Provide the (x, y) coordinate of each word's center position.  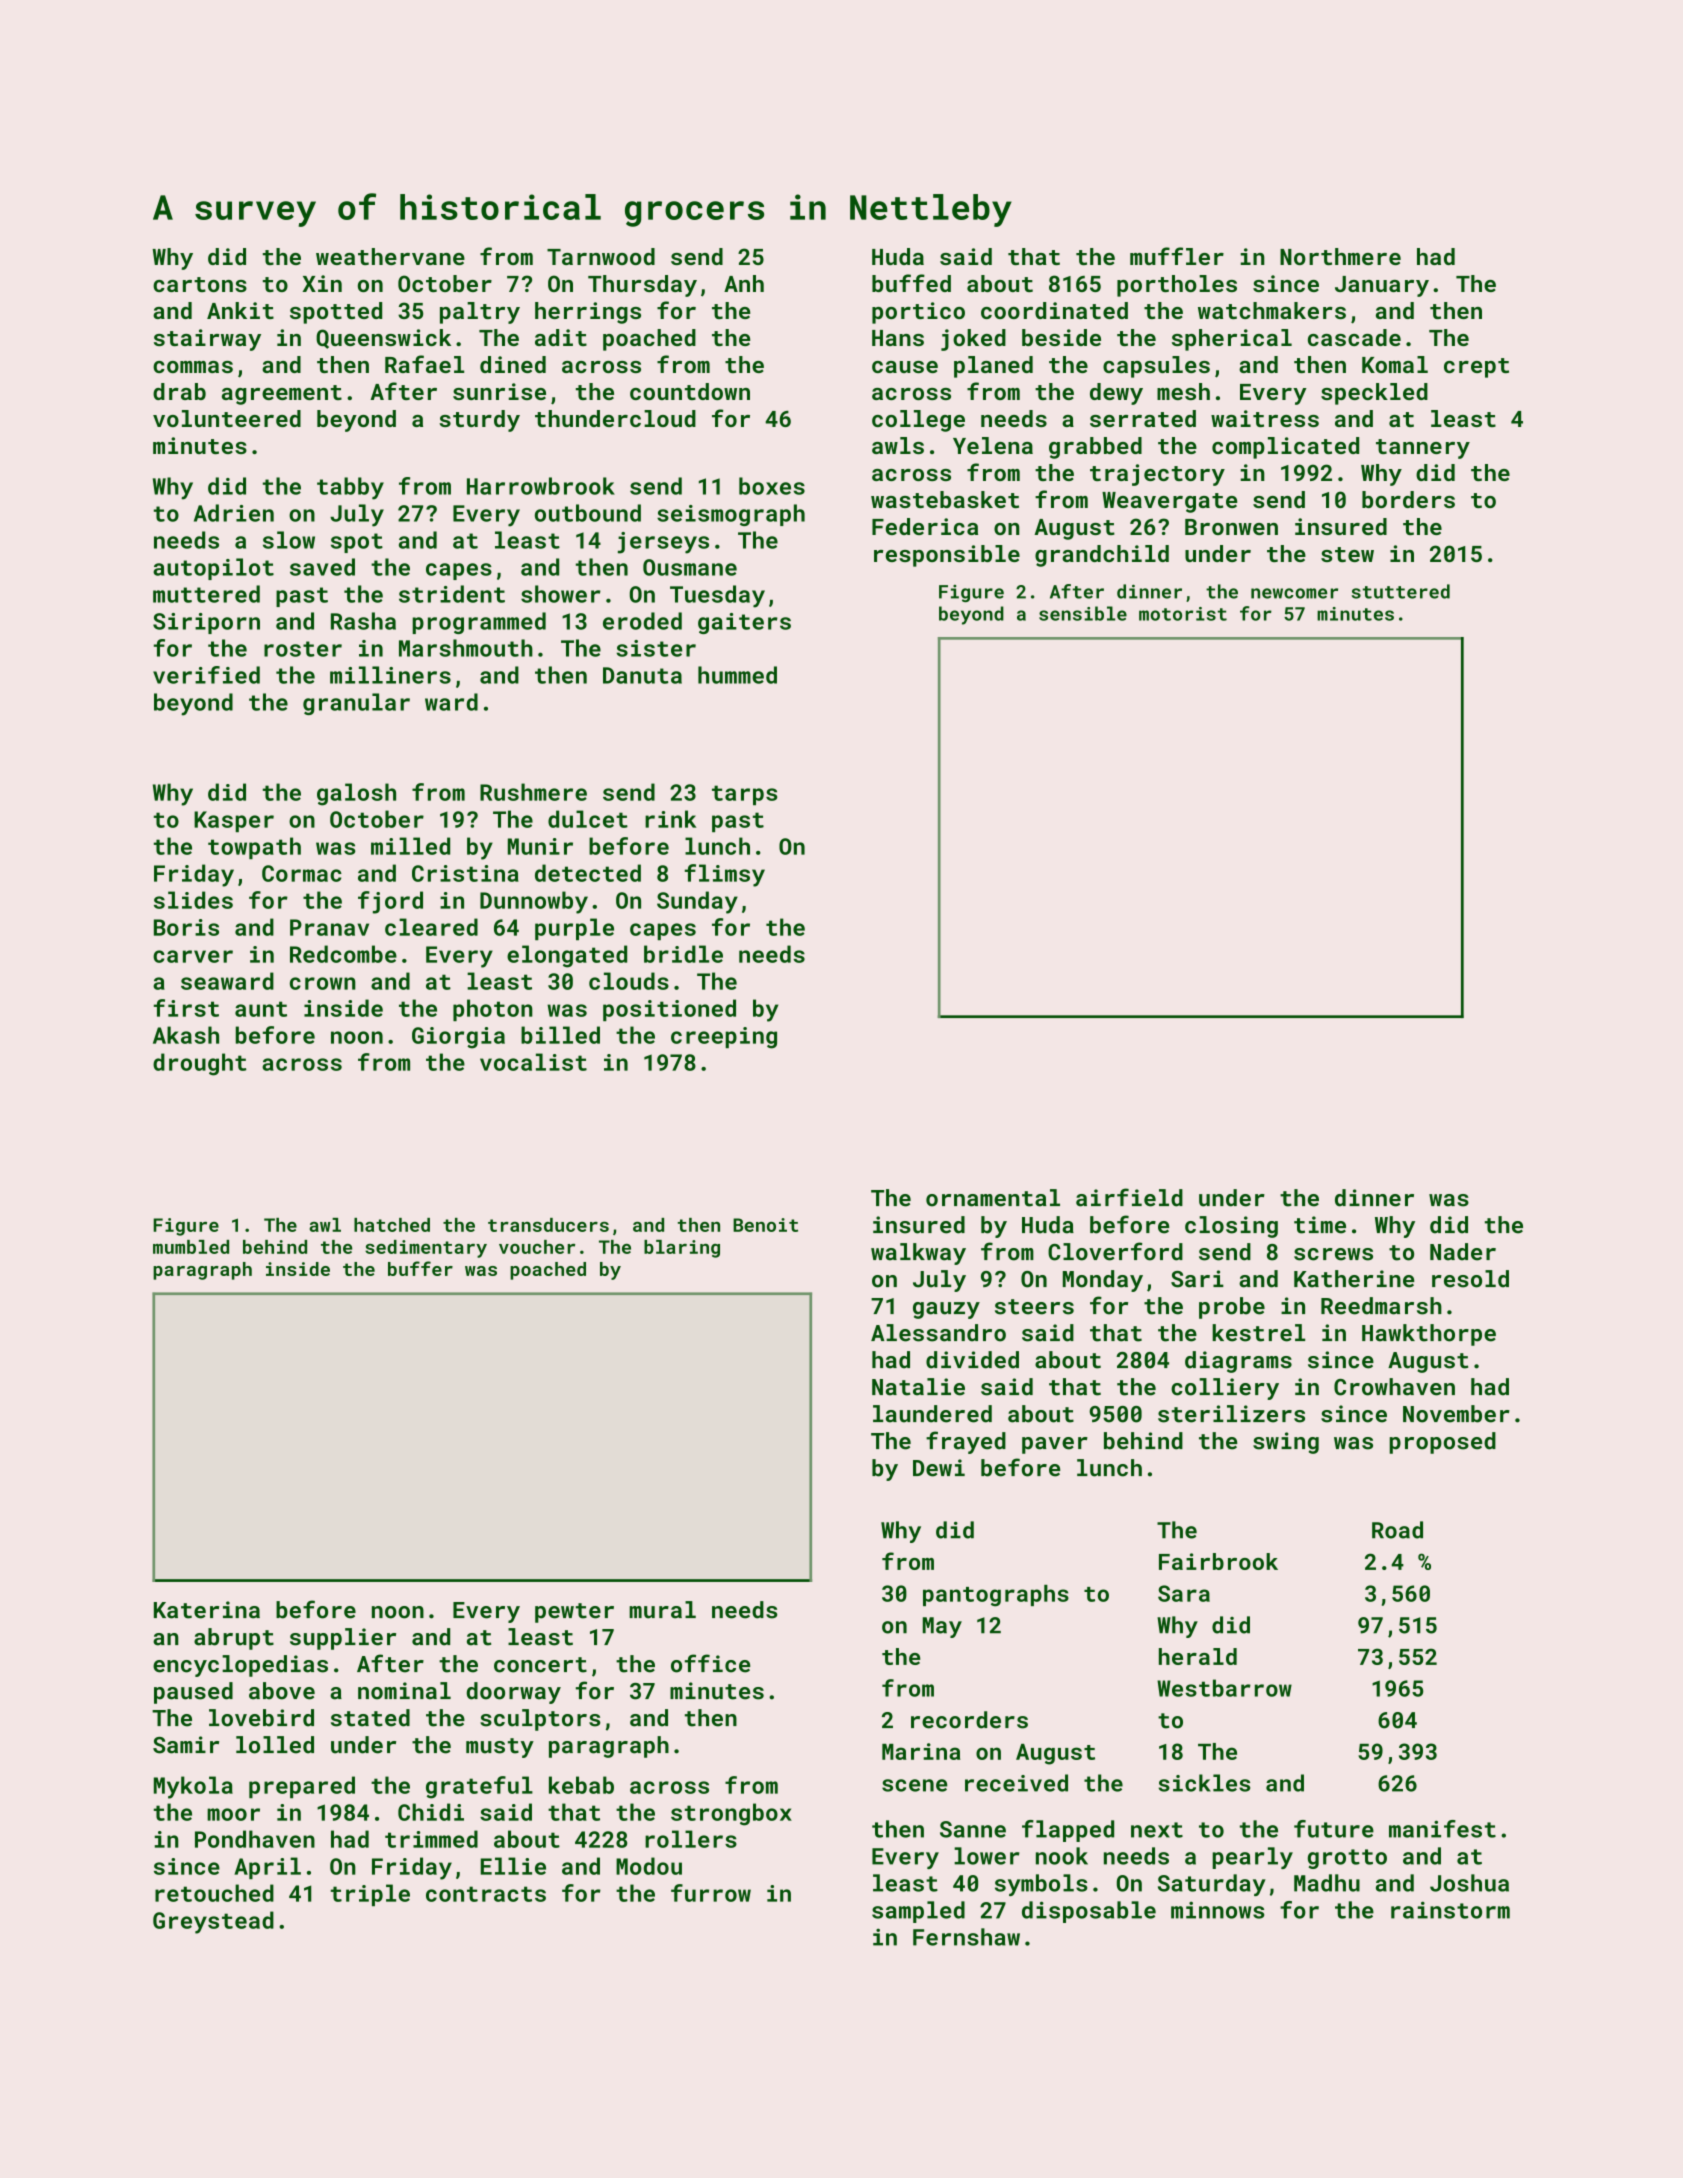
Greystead (213, 1922)
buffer (420, 1268)
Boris (186, 927)
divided (972, 1360)
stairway (207, 340)
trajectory (1157, 475)
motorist (1183, 614)
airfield (1129, 1197)
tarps (744, 795)
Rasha (363, 621)
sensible (1083, 613)
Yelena (993, 445)
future (1334, 1829)
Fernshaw (966, 1937)
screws (1333, 1254)
